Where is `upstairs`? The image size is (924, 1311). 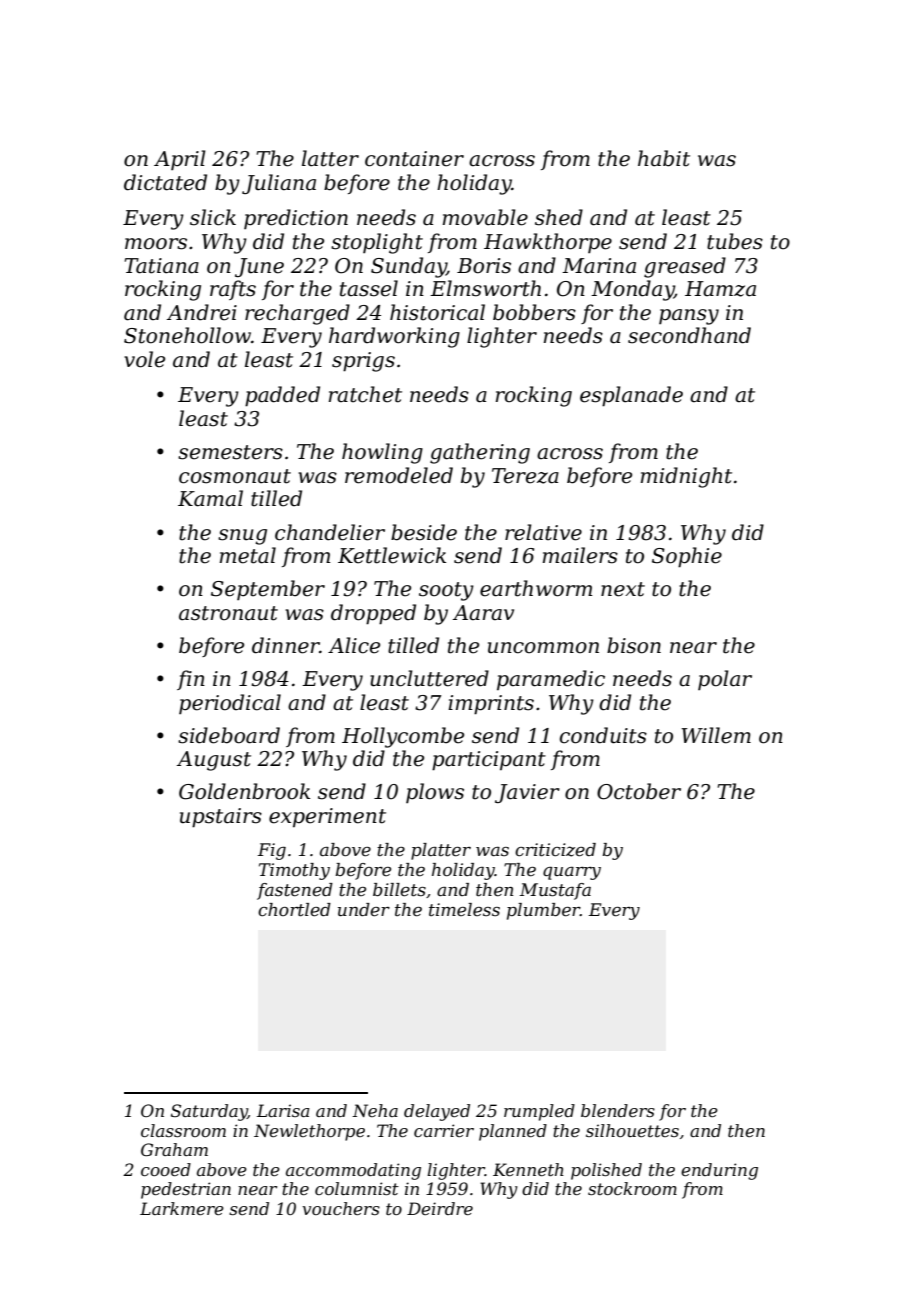
upstairs is located at coordinates (221, 818).
